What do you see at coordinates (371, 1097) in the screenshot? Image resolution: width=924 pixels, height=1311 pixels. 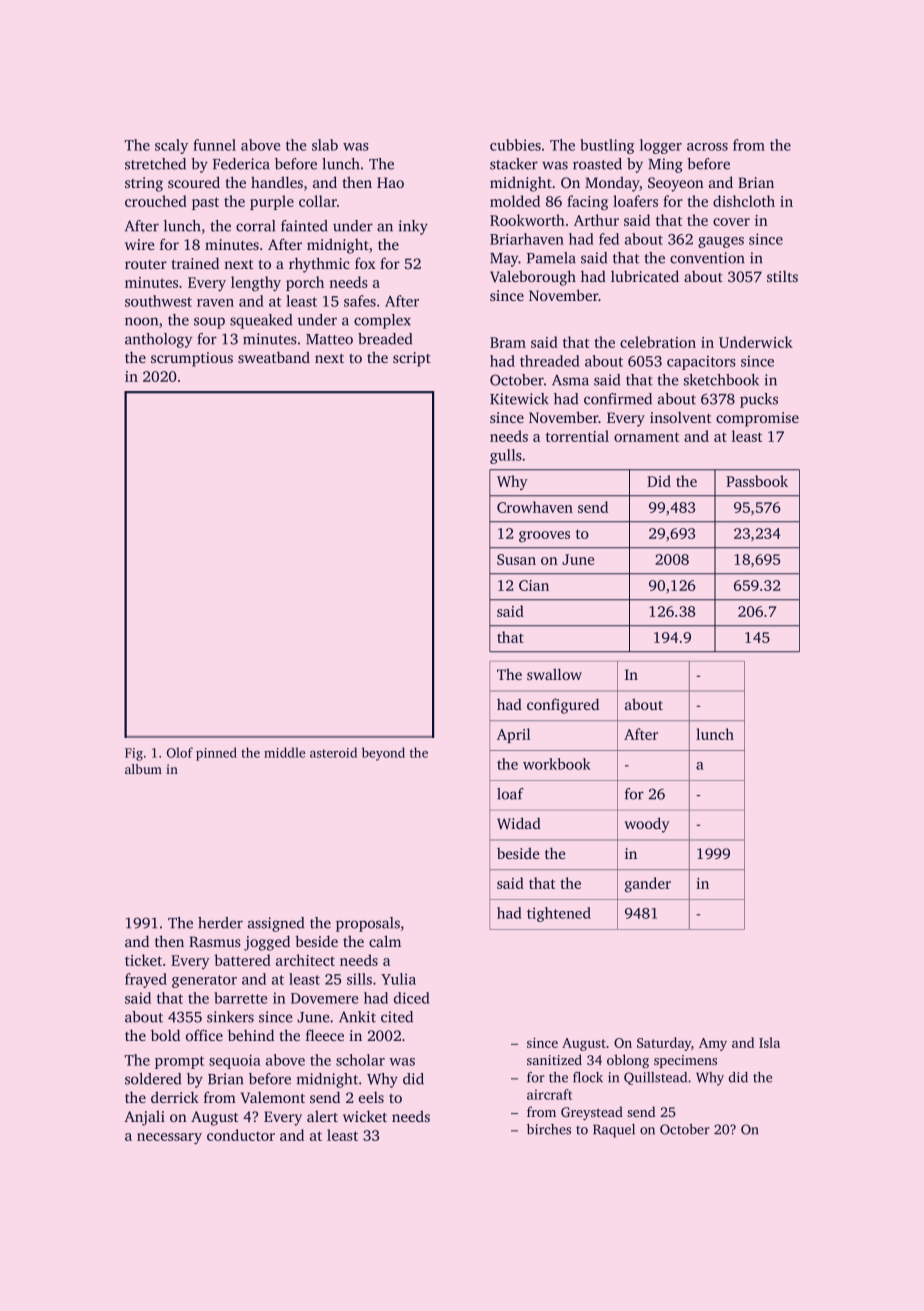 I see `eels` at bounding box center [371, 1097].
